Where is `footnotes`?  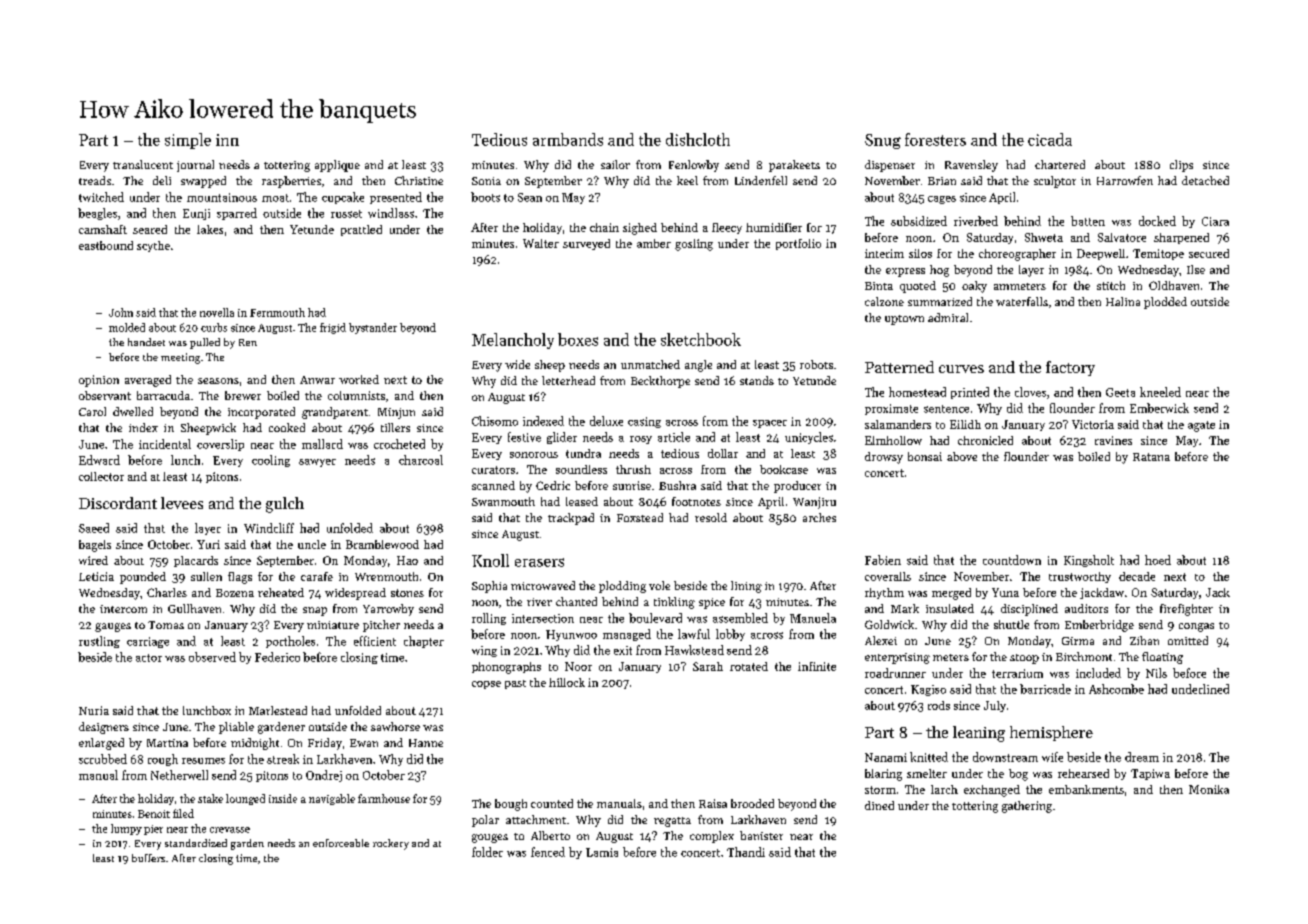 footnotes is located at coordinates (696, 501).
